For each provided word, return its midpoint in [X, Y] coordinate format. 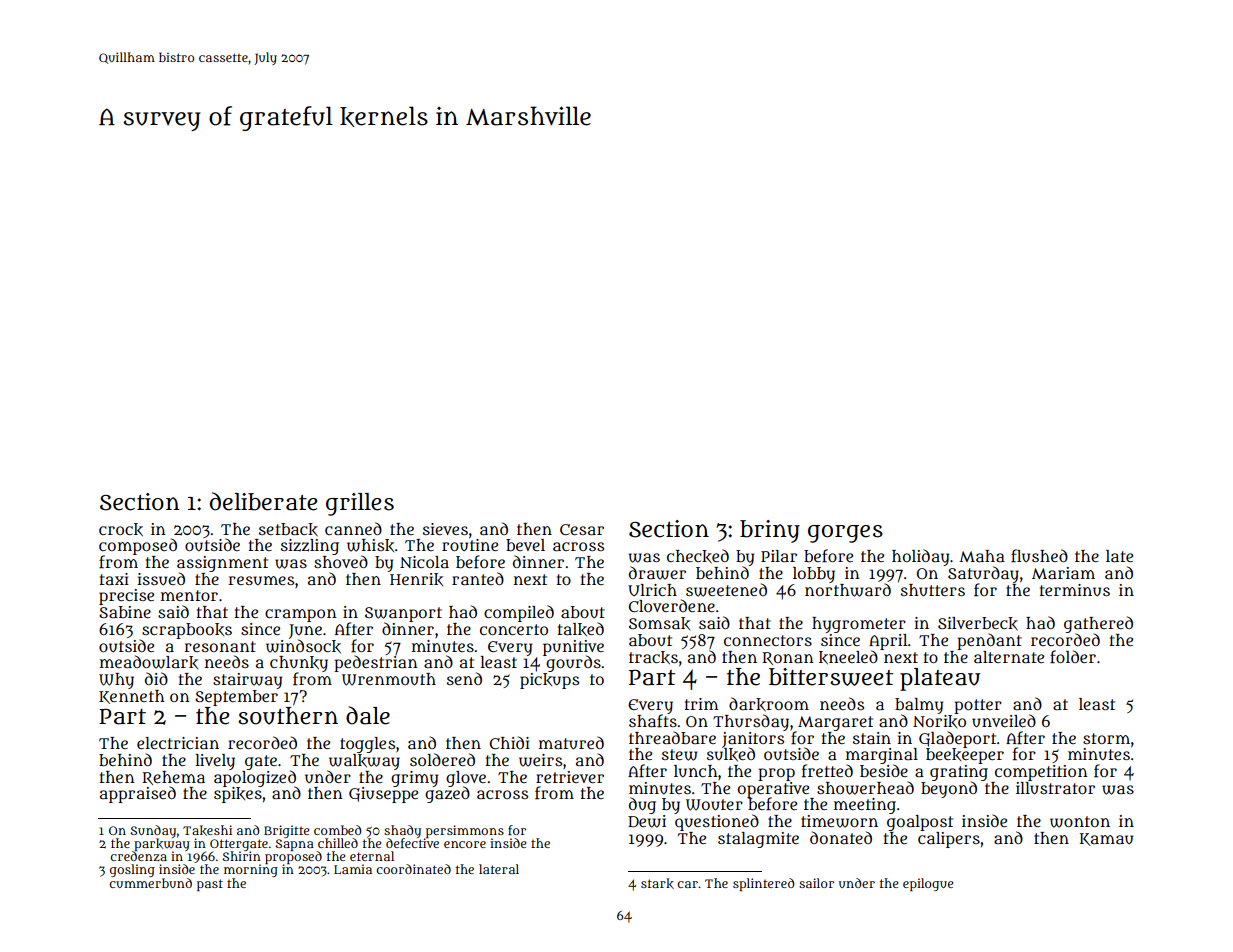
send [464, 678]
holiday [920, 557]
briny [770, 531]
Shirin [241, 856]
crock [121, 530]
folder [1073, 657]
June [305, 631]
